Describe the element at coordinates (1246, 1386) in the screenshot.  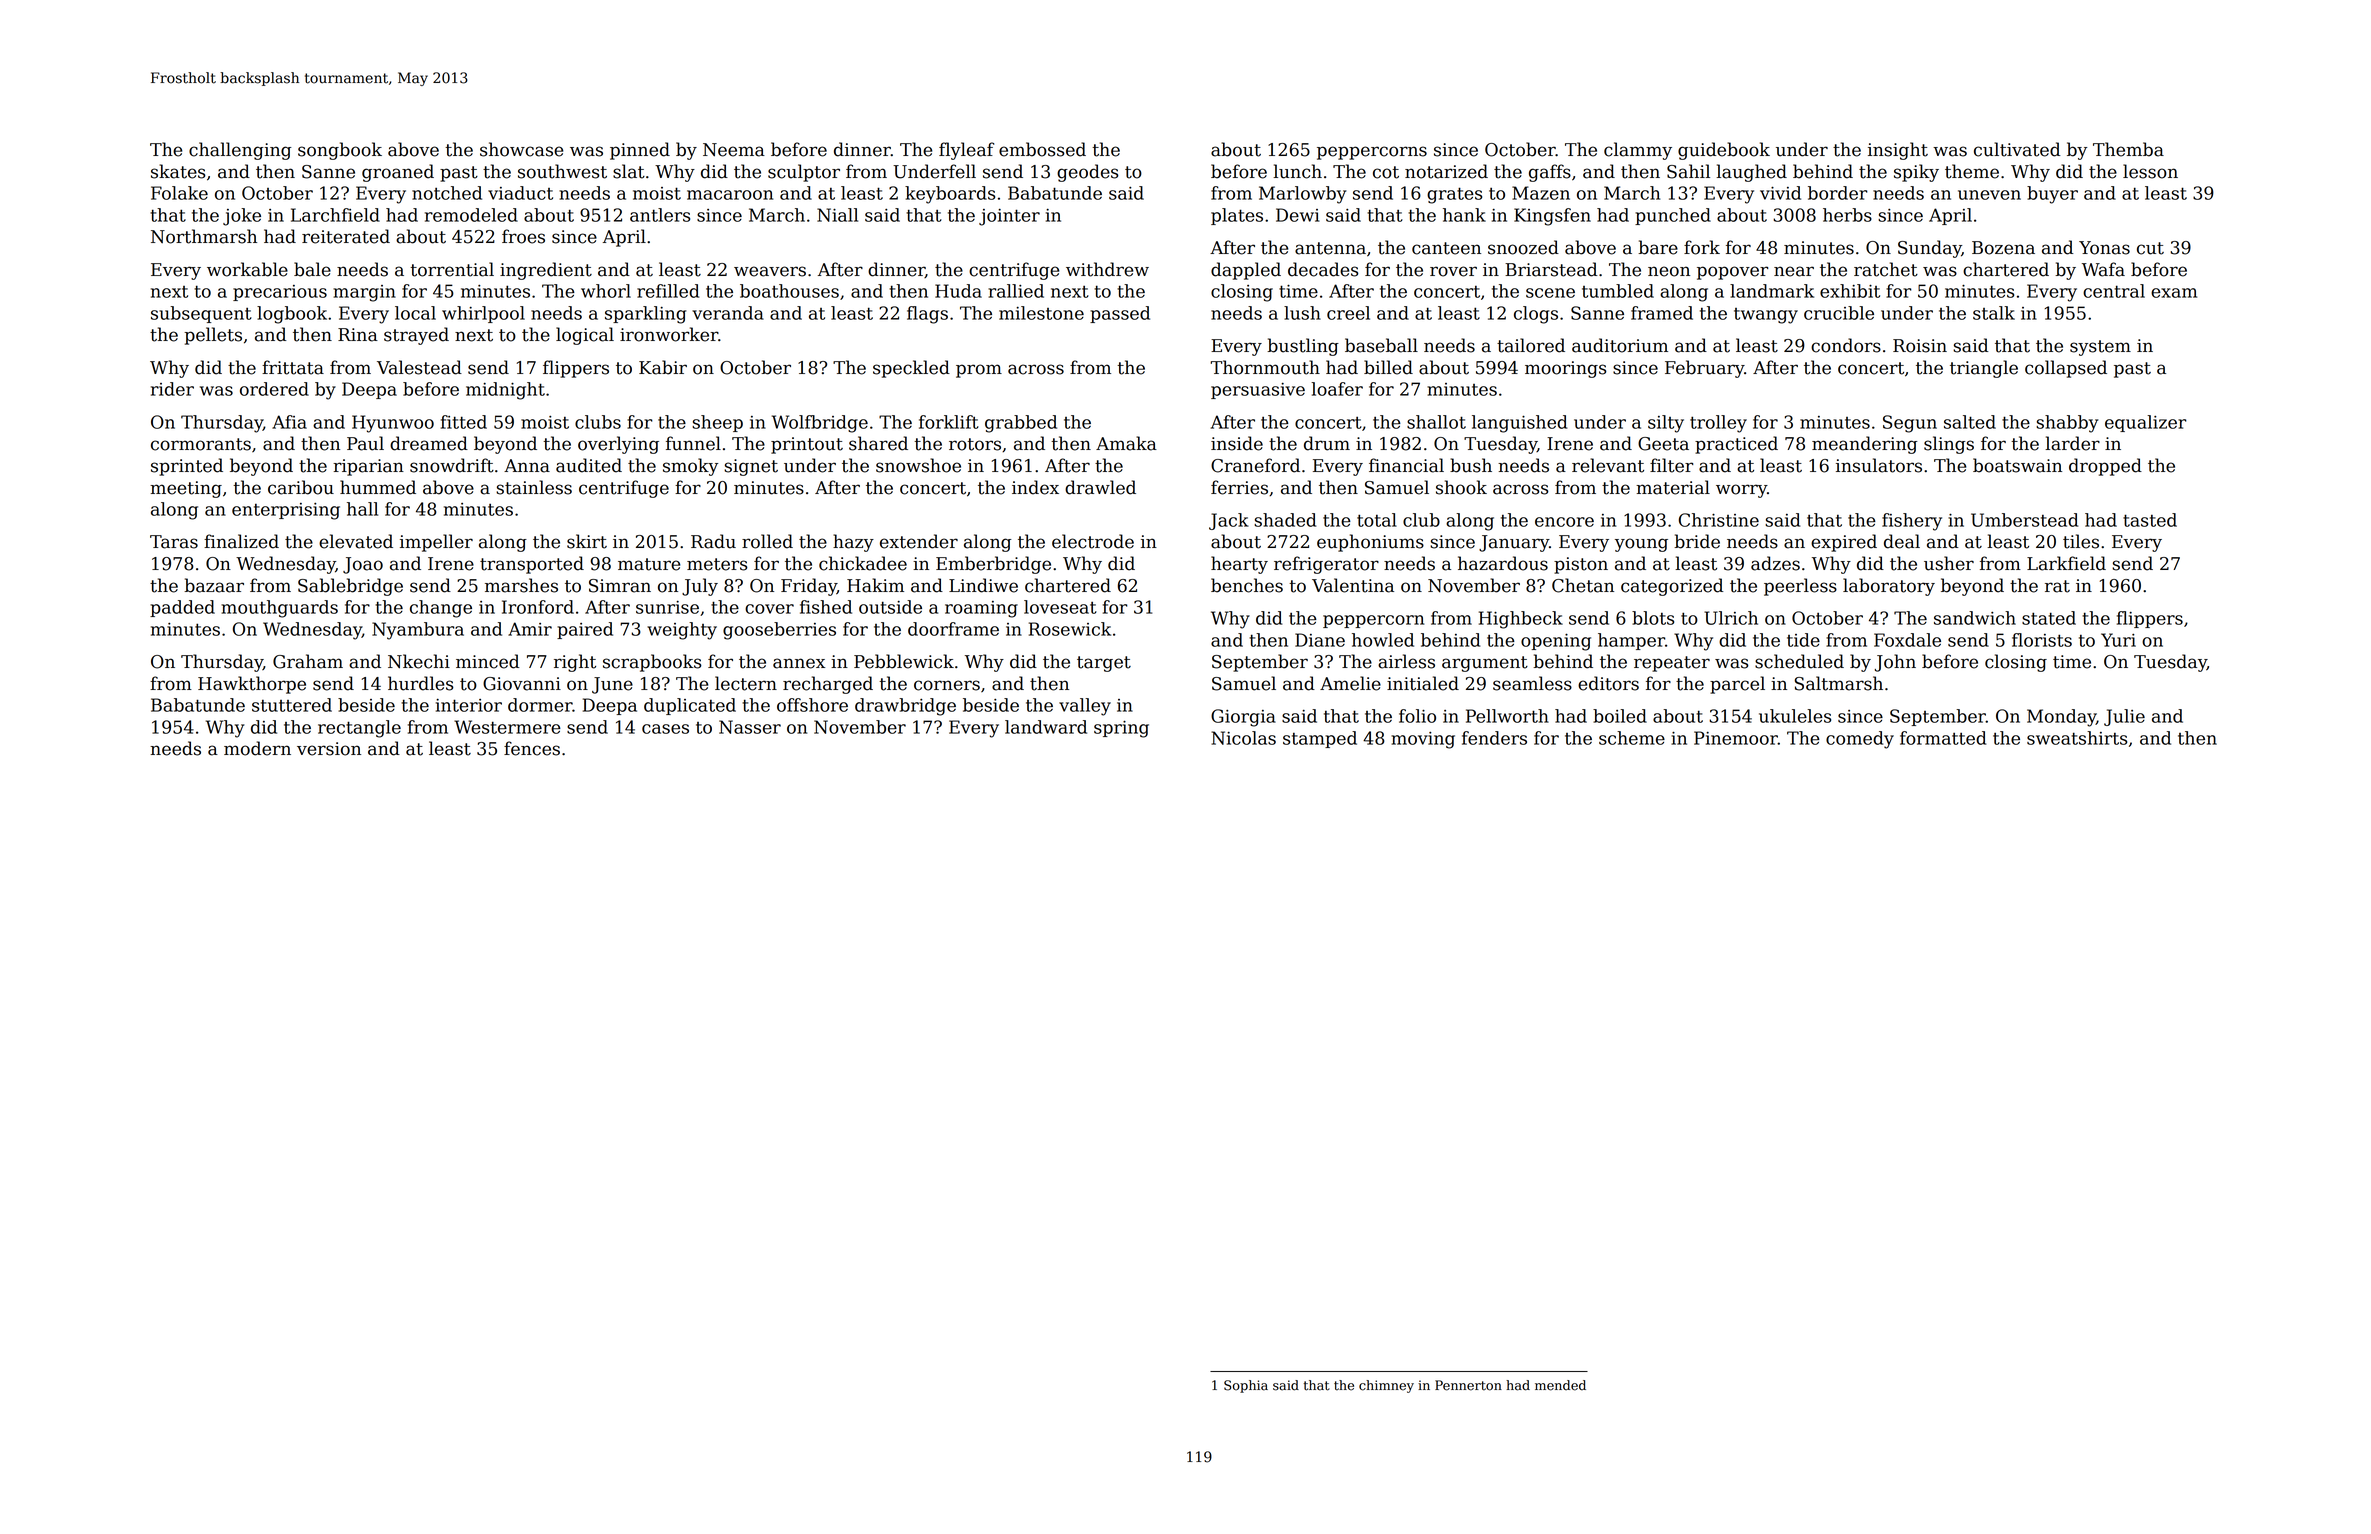
I see `Sophia` at that location.
